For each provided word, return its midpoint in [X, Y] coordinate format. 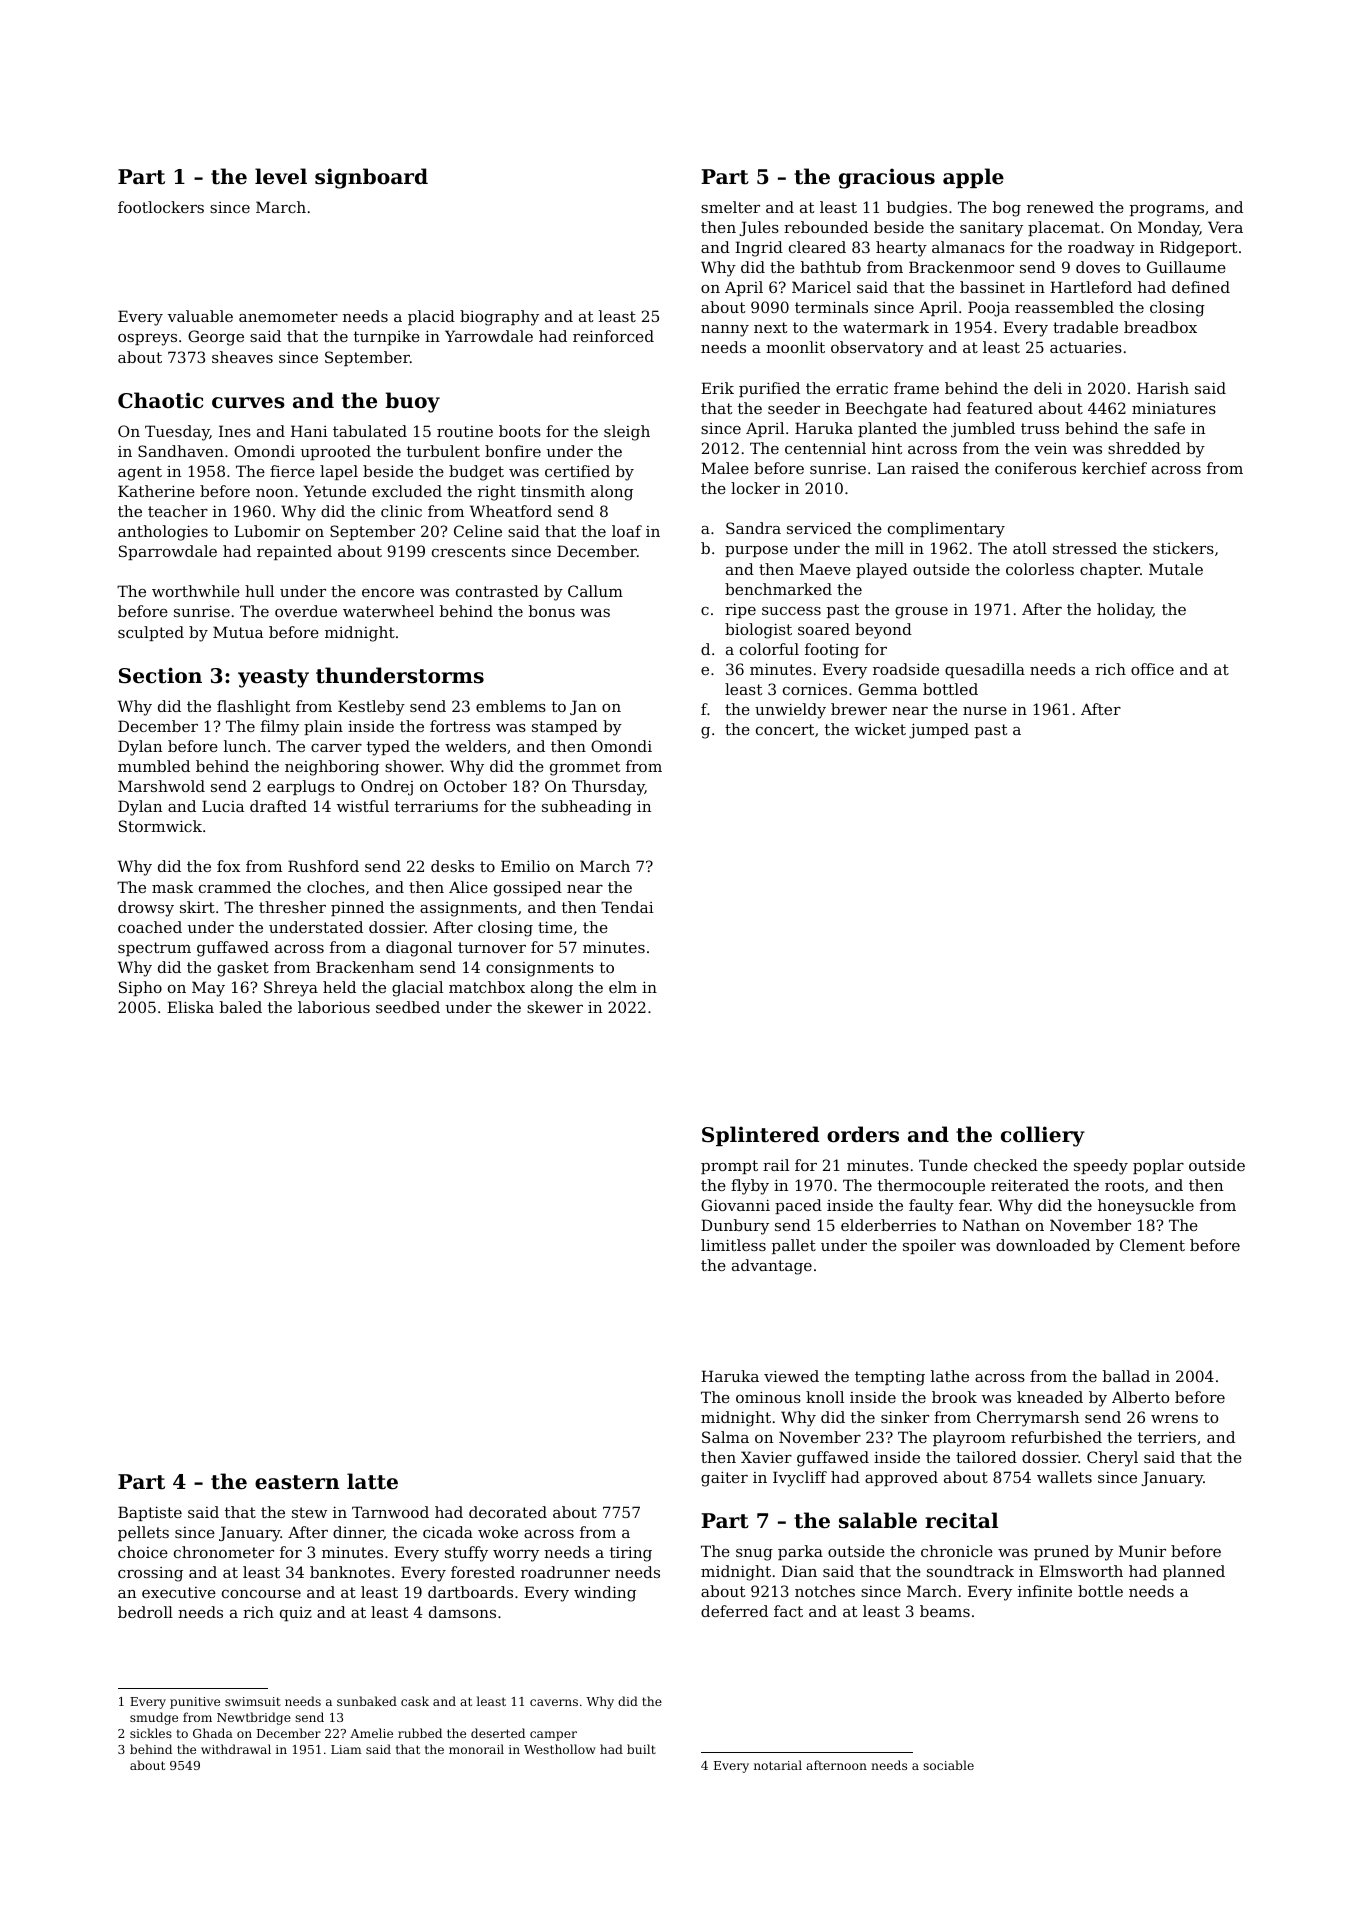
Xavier [766, 1457]
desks [452, 866]
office [1152, 669]
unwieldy [790, 711]
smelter [730, 207]
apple [973, 178]
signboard [371, 178]
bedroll [145, 1612]
